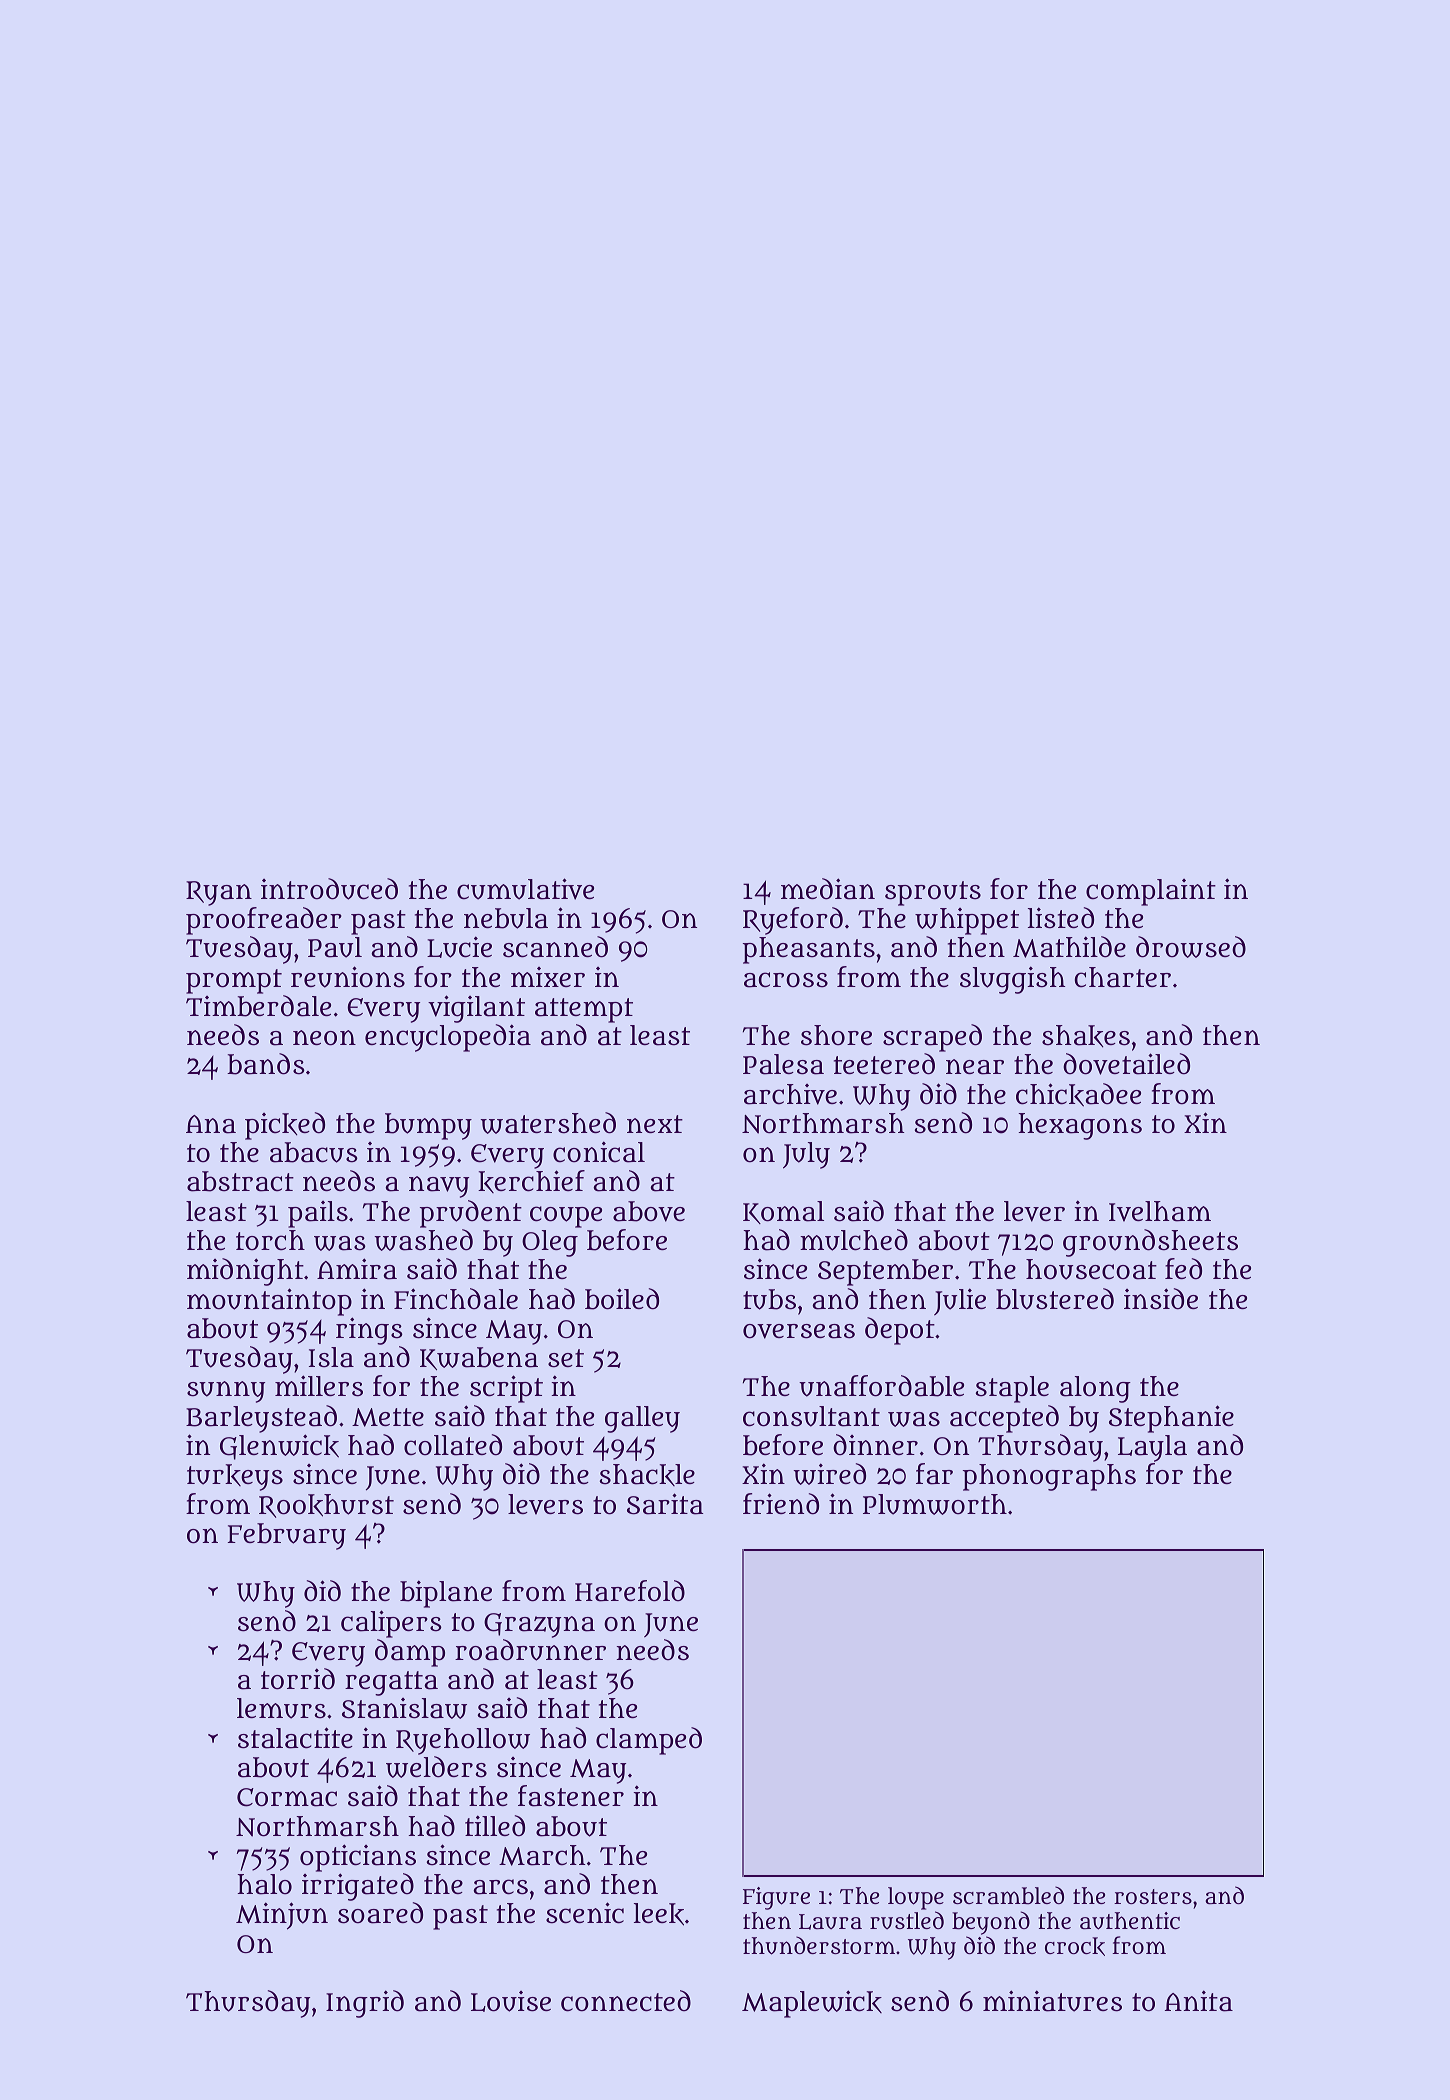 This image has height=2100, width=1450. I want to click on millers, so click(319, 1386).
